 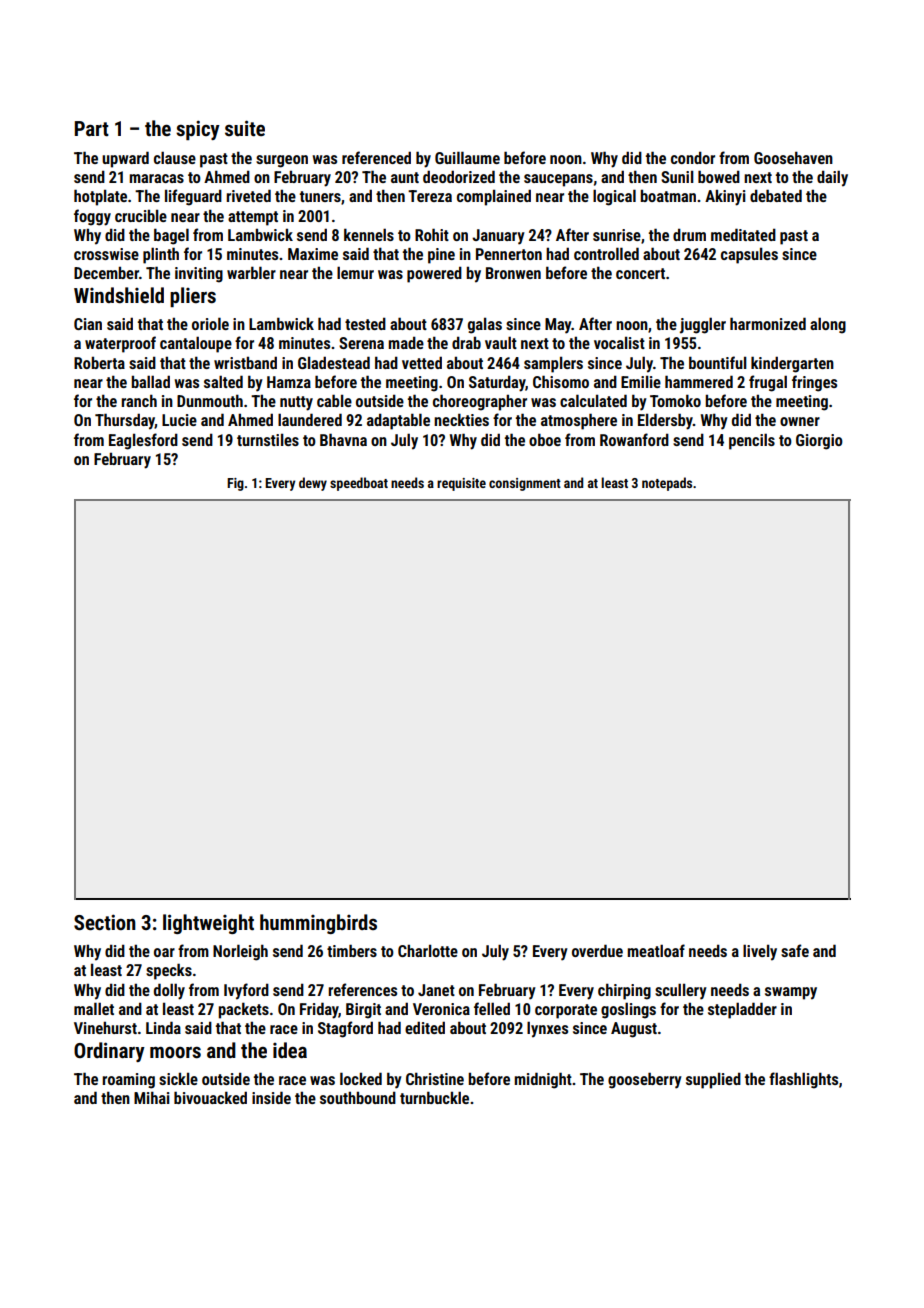 What do you see at coordinates (164, 952) in the document?
I see `oar` at bounding box center [164, 952].
